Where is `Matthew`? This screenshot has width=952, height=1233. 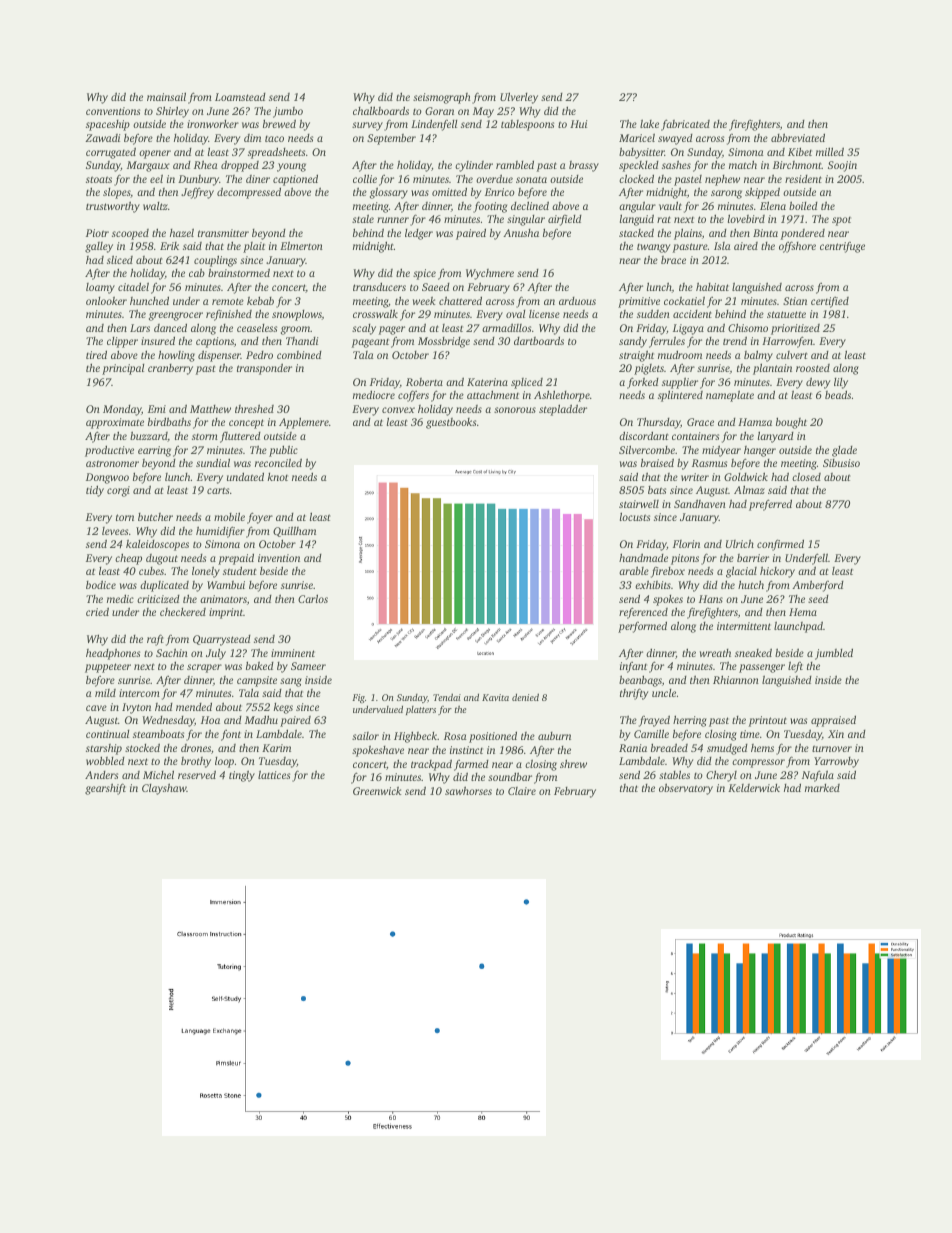
Matthew is located at coordinates (210, 409).
